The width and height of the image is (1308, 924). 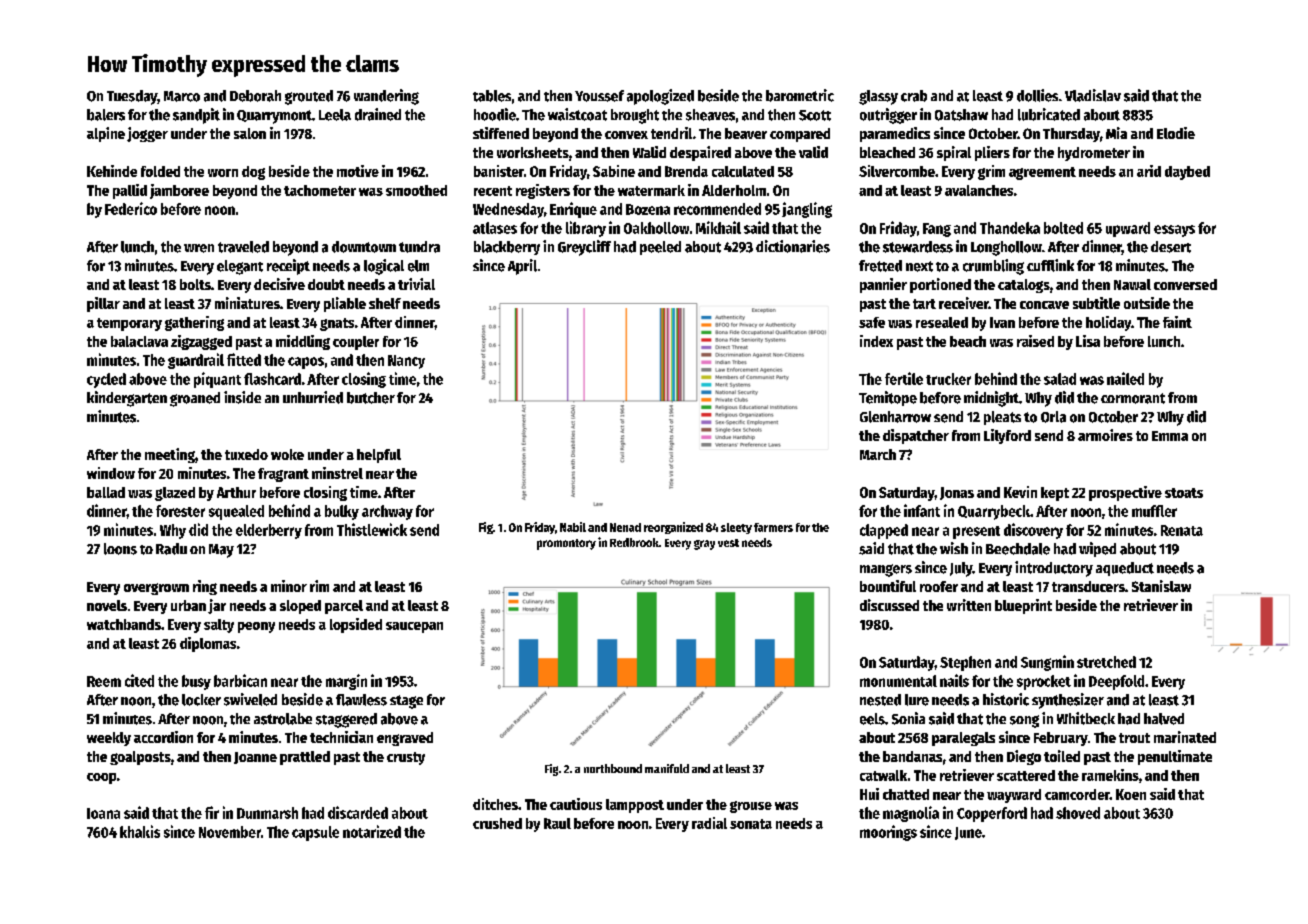 What do you see at coordinates (106, 115) in the image?
I see `balers` at bounding box center [106, 115].
